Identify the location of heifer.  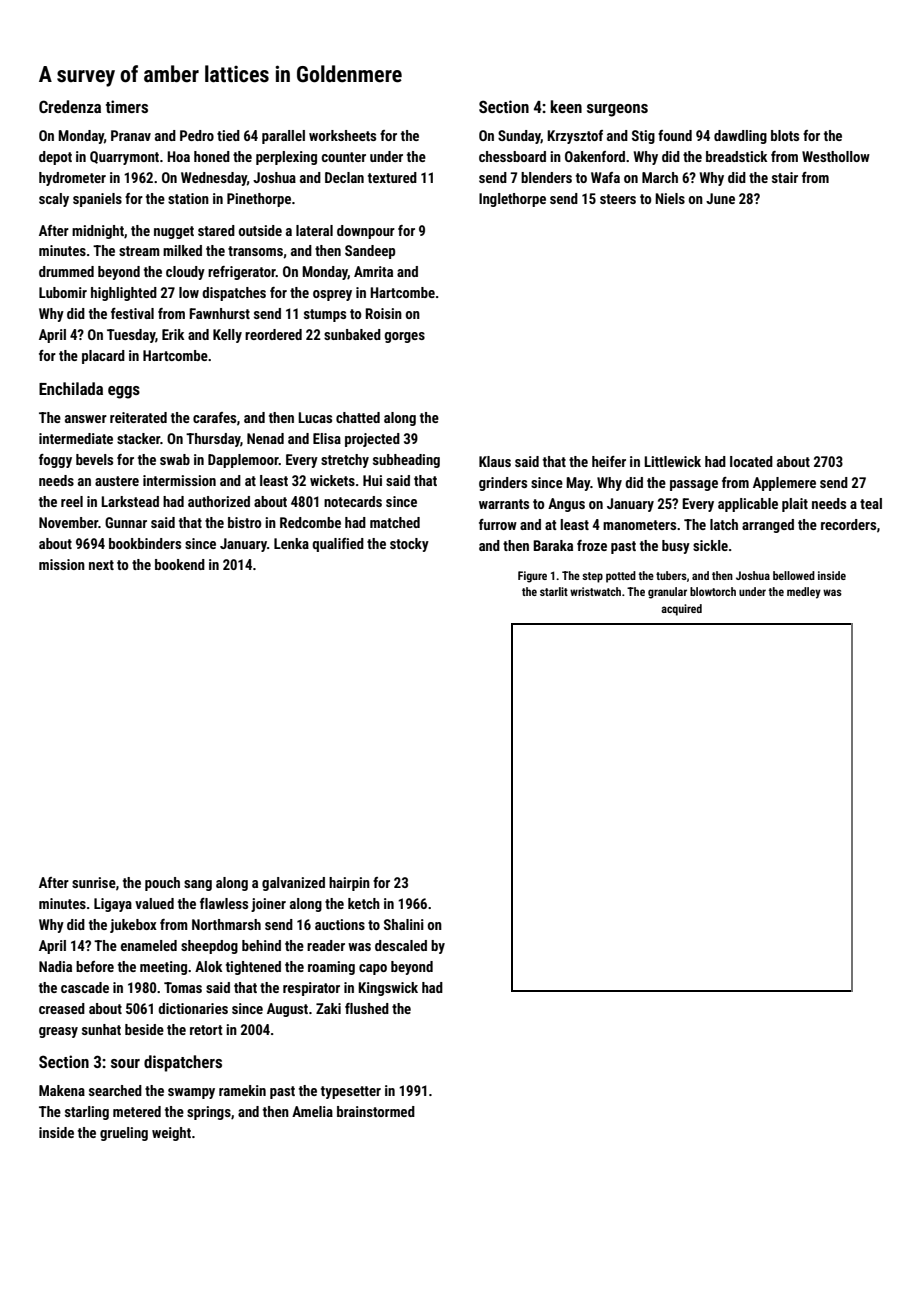
(609, 461).
